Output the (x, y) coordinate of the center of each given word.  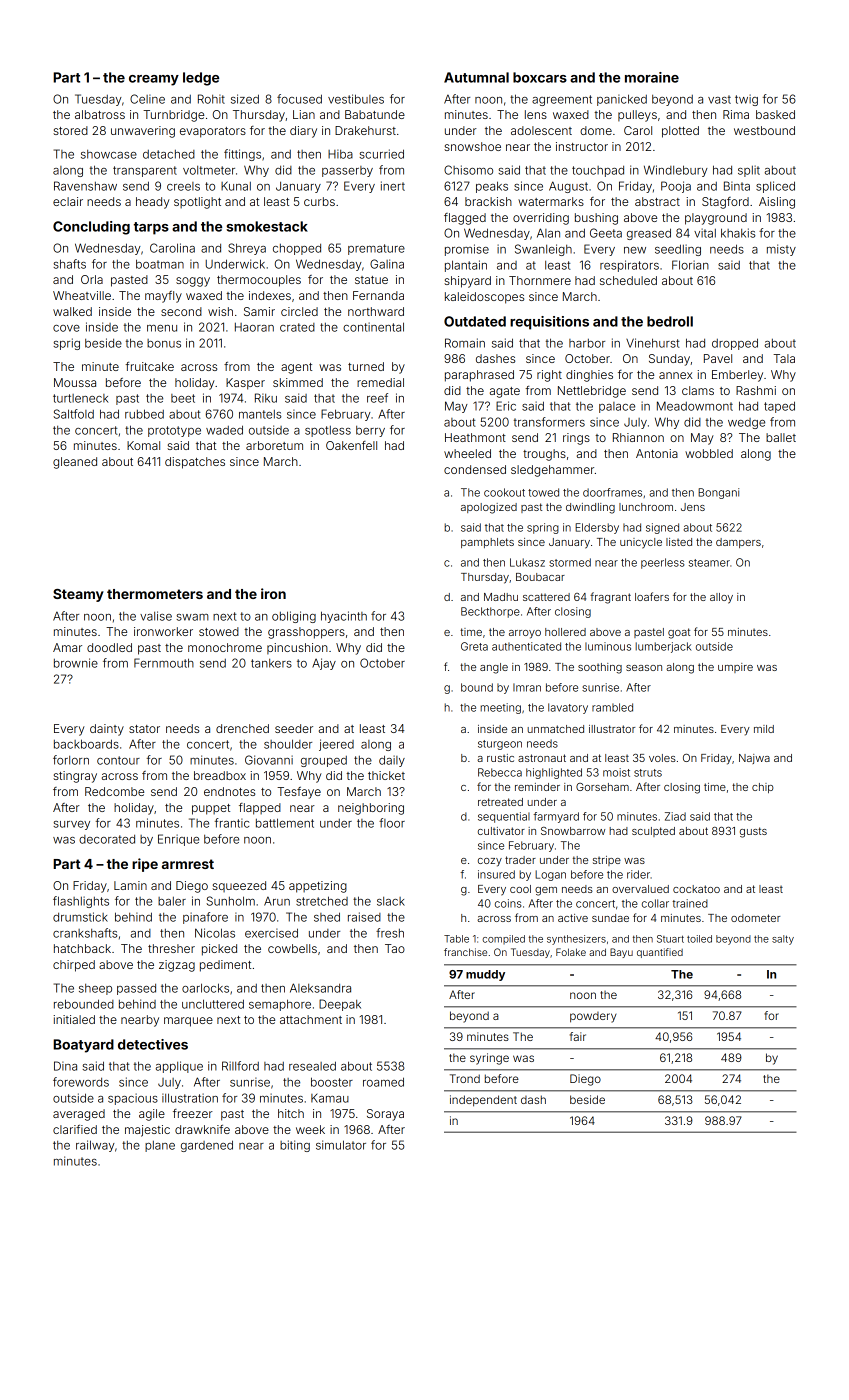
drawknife (202, 1129)
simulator (341, 1145)
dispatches (195, 463)
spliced (775, 187)
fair (578, 1036)
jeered (336, 745)
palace (617, 407)
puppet (211, 809)
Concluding (91, 228)
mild (764, 729)
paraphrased (479, 376)
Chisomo (468, 170)
